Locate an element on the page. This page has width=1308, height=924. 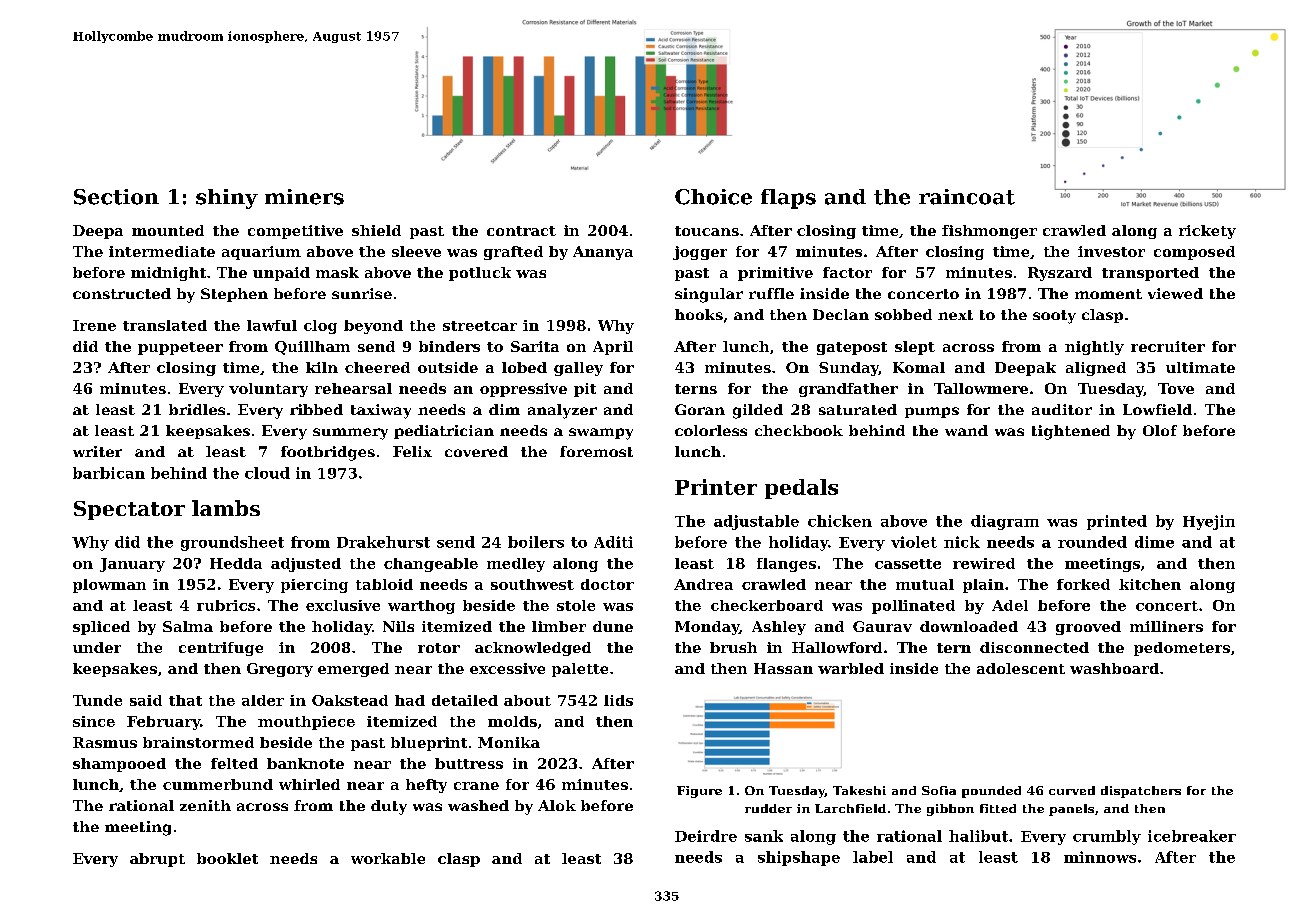
dispatchers is located at coordinates (1141, 792).
